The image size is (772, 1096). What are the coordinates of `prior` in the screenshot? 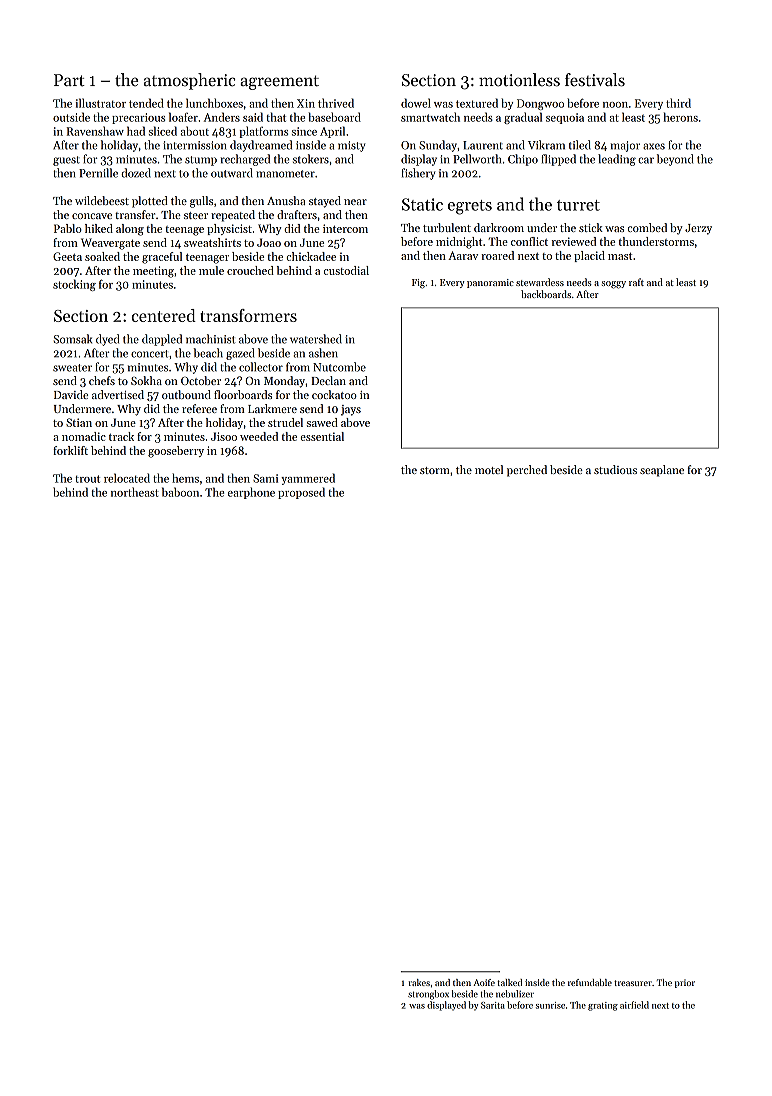 It's located at (685, 983).
